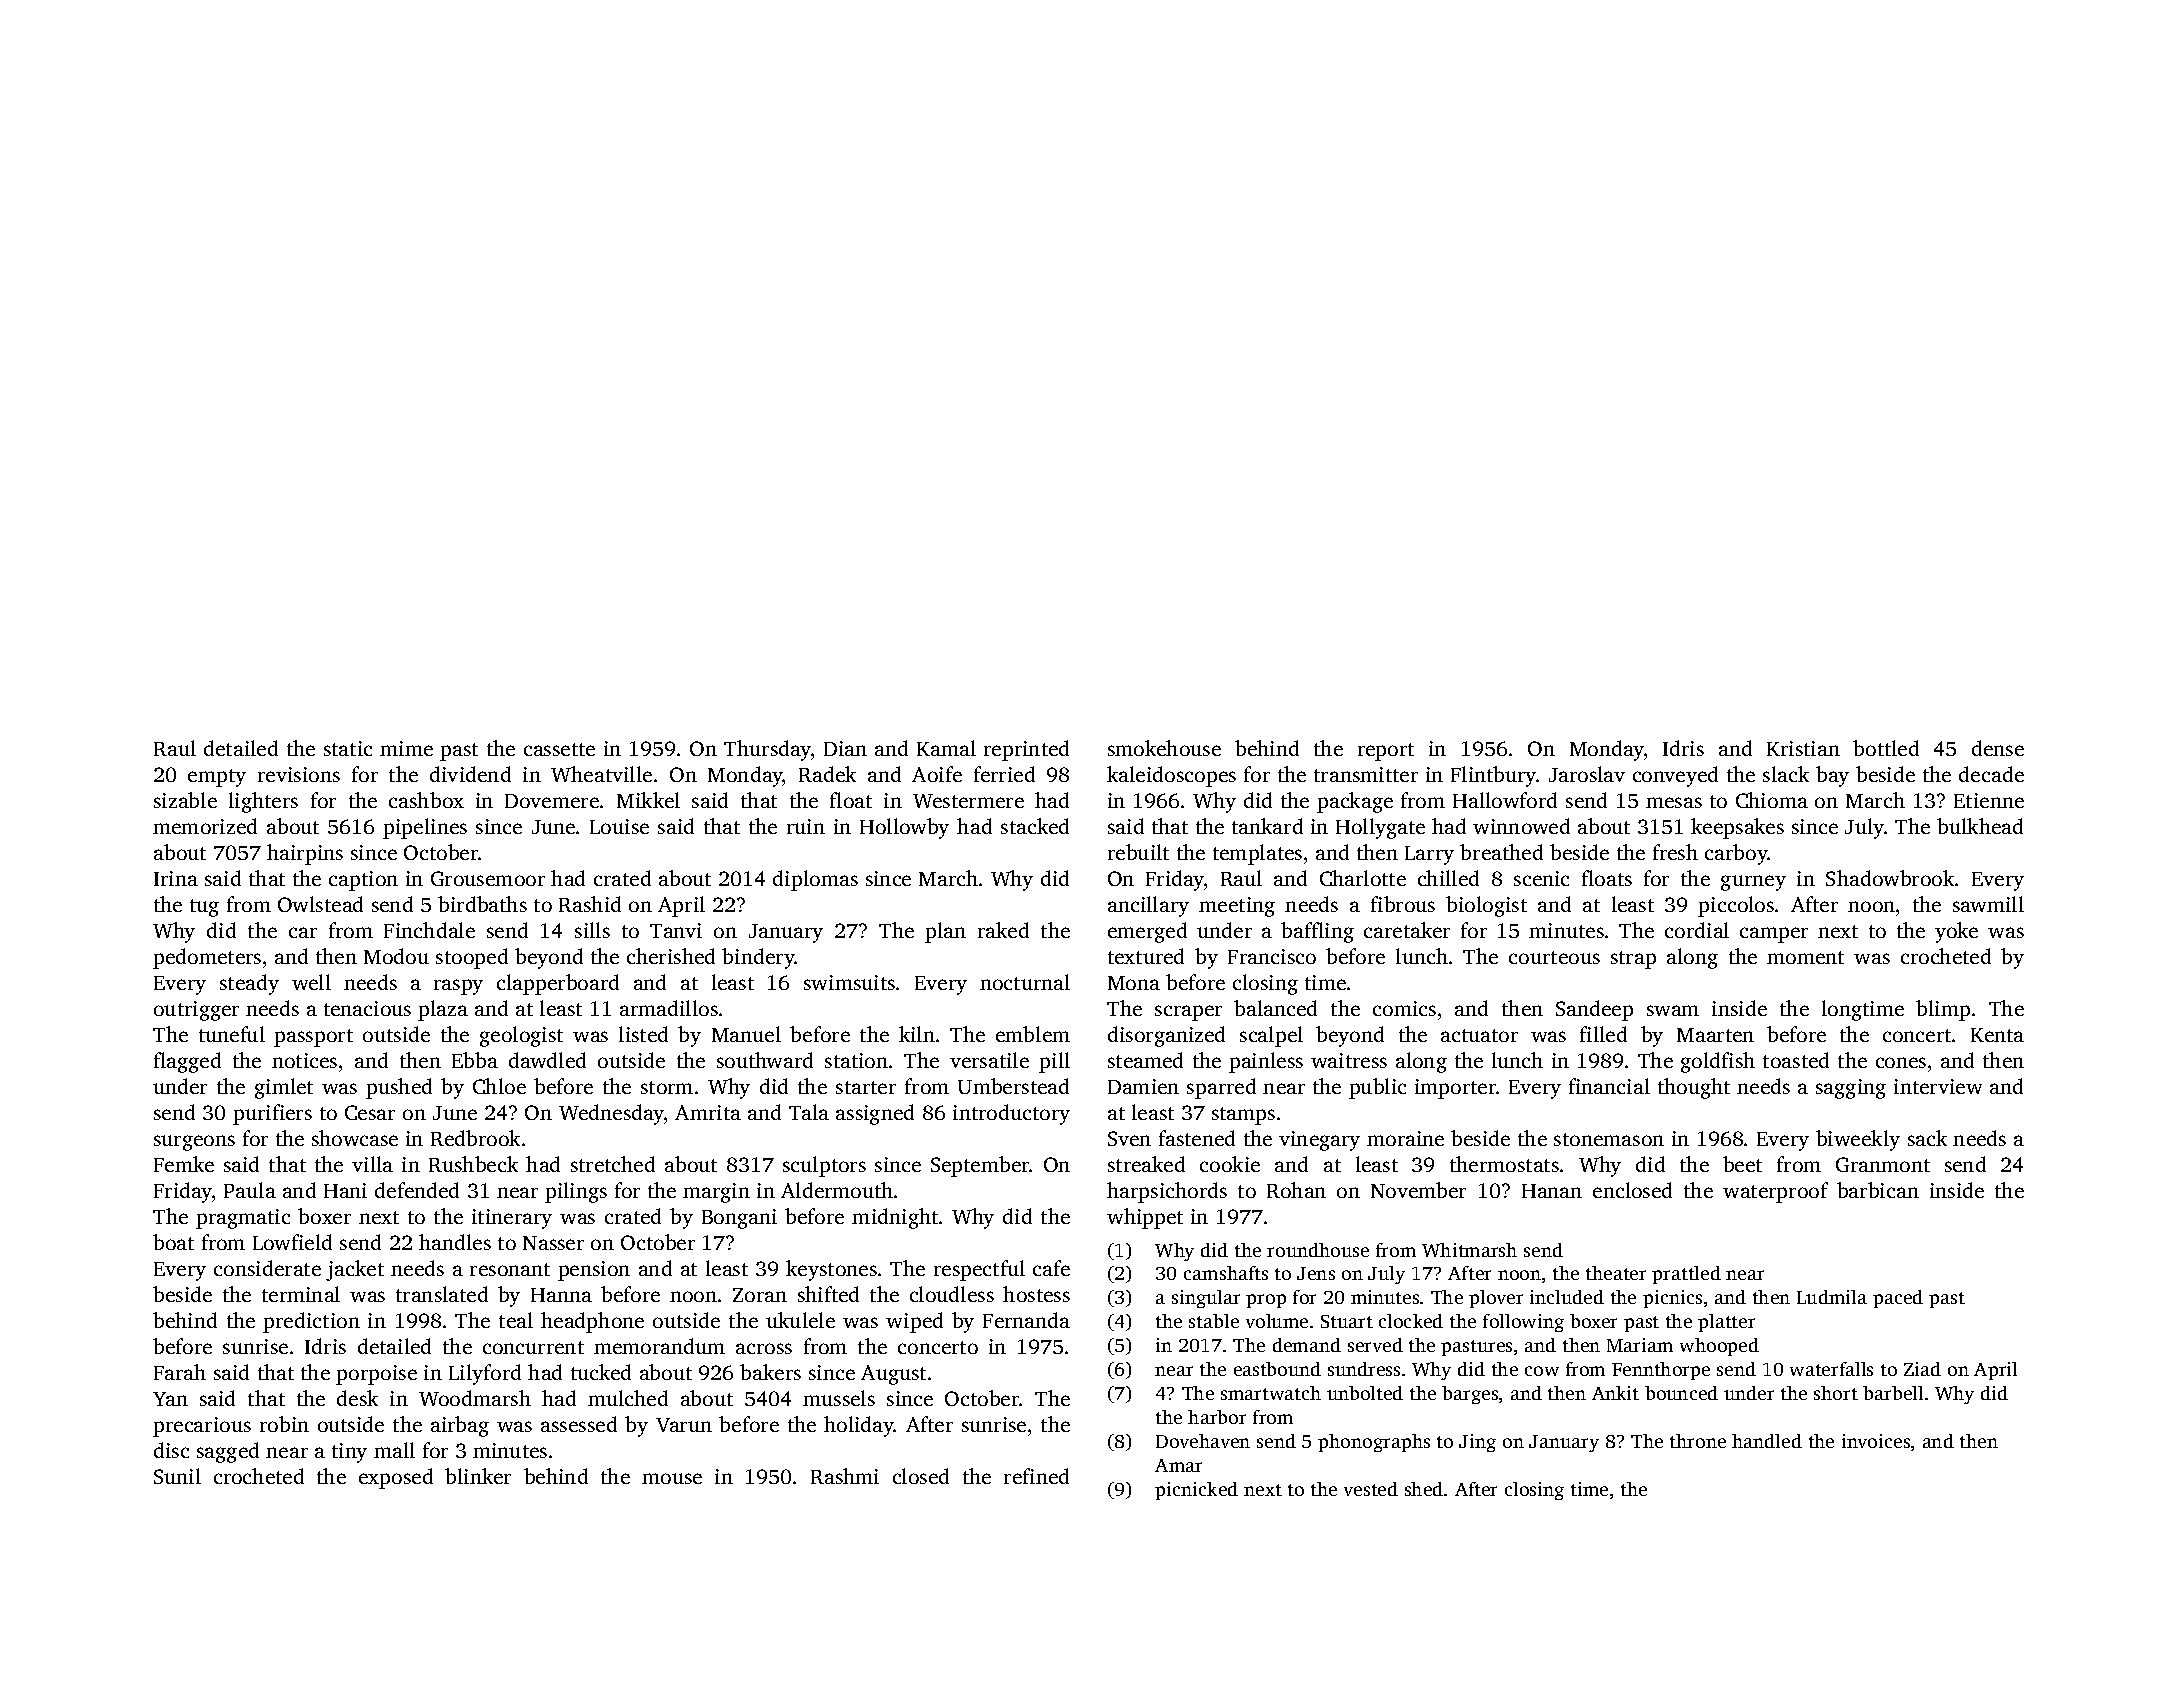 This document has width=2178, height=1683. I want to click on headphone, so click(592, 1322).
